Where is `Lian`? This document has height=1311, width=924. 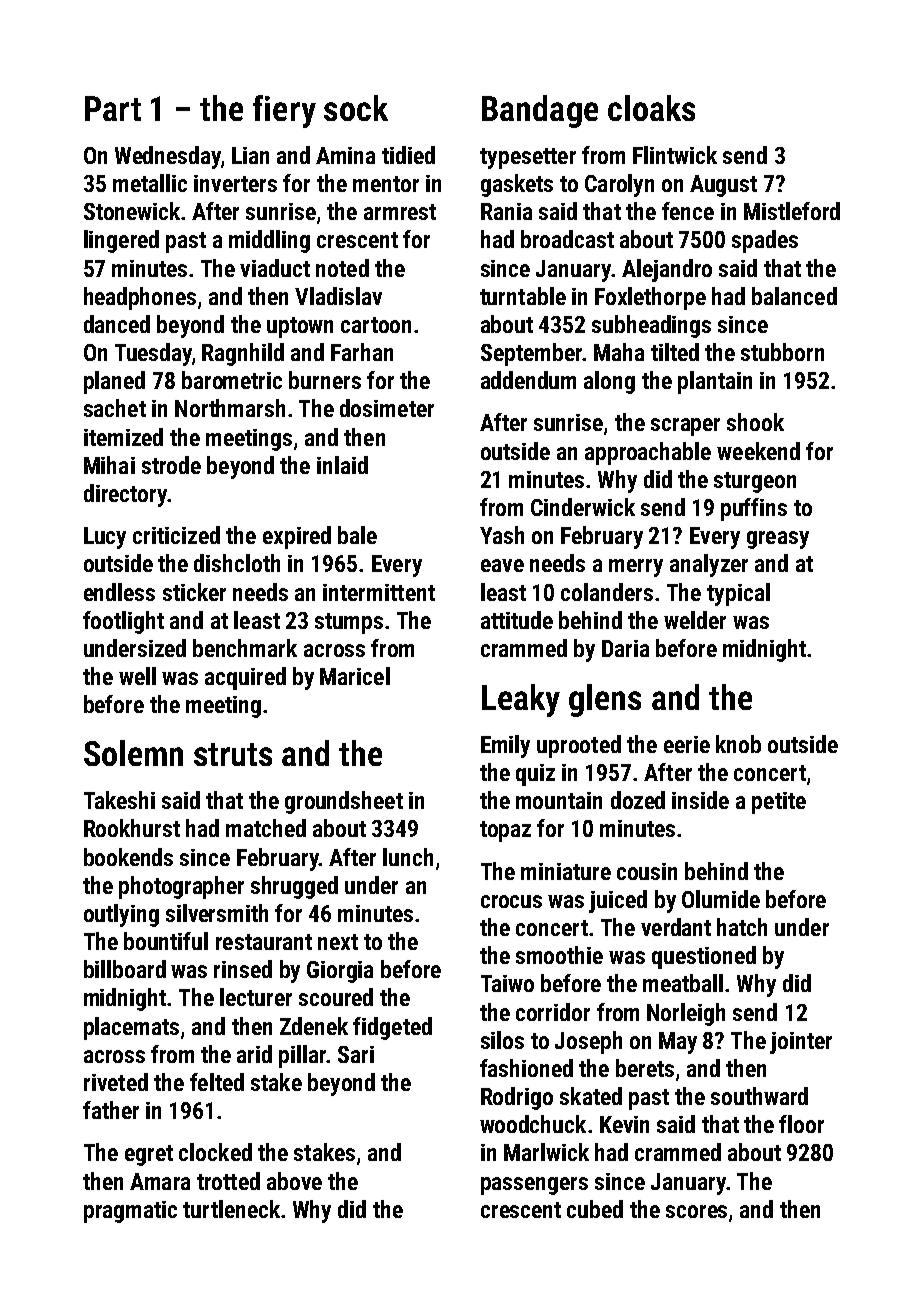
Lian is located at coordinates (250, 155).
